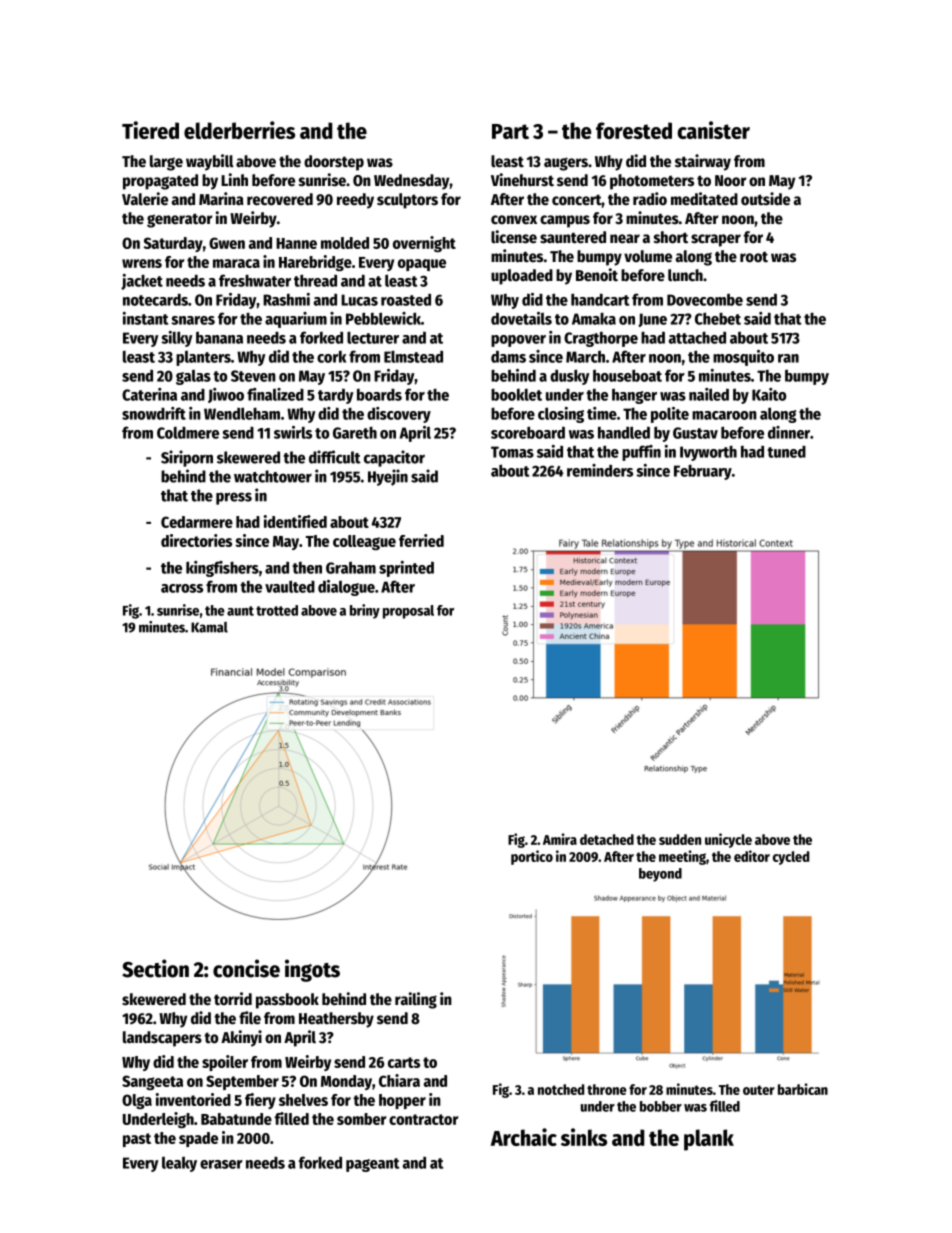 The image size is (952, 1233). I want to click on augers, so click(566, 164).
